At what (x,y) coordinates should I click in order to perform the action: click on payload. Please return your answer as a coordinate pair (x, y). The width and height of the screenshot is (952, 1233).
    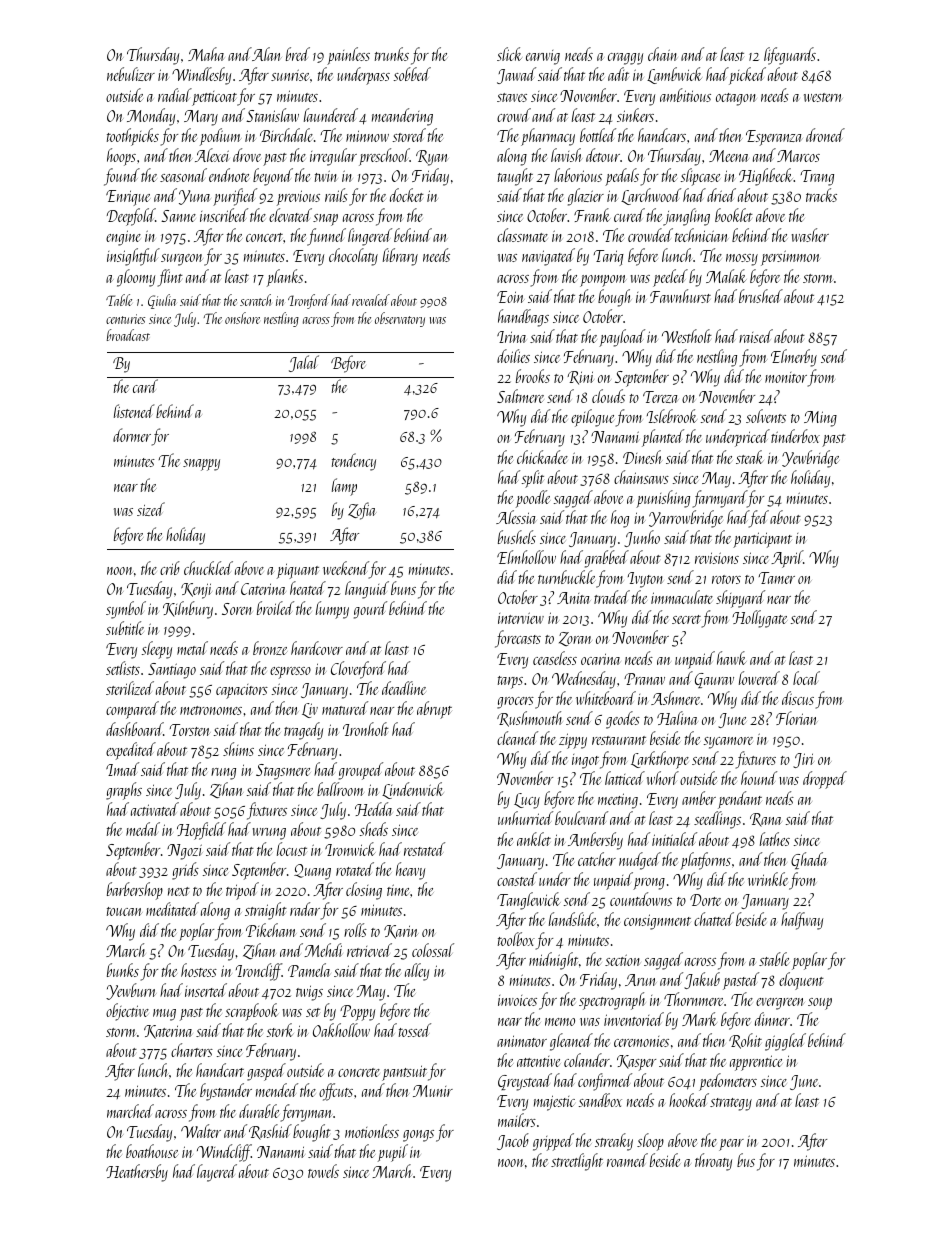
    Looking at the image, I should click on (622, 338).
